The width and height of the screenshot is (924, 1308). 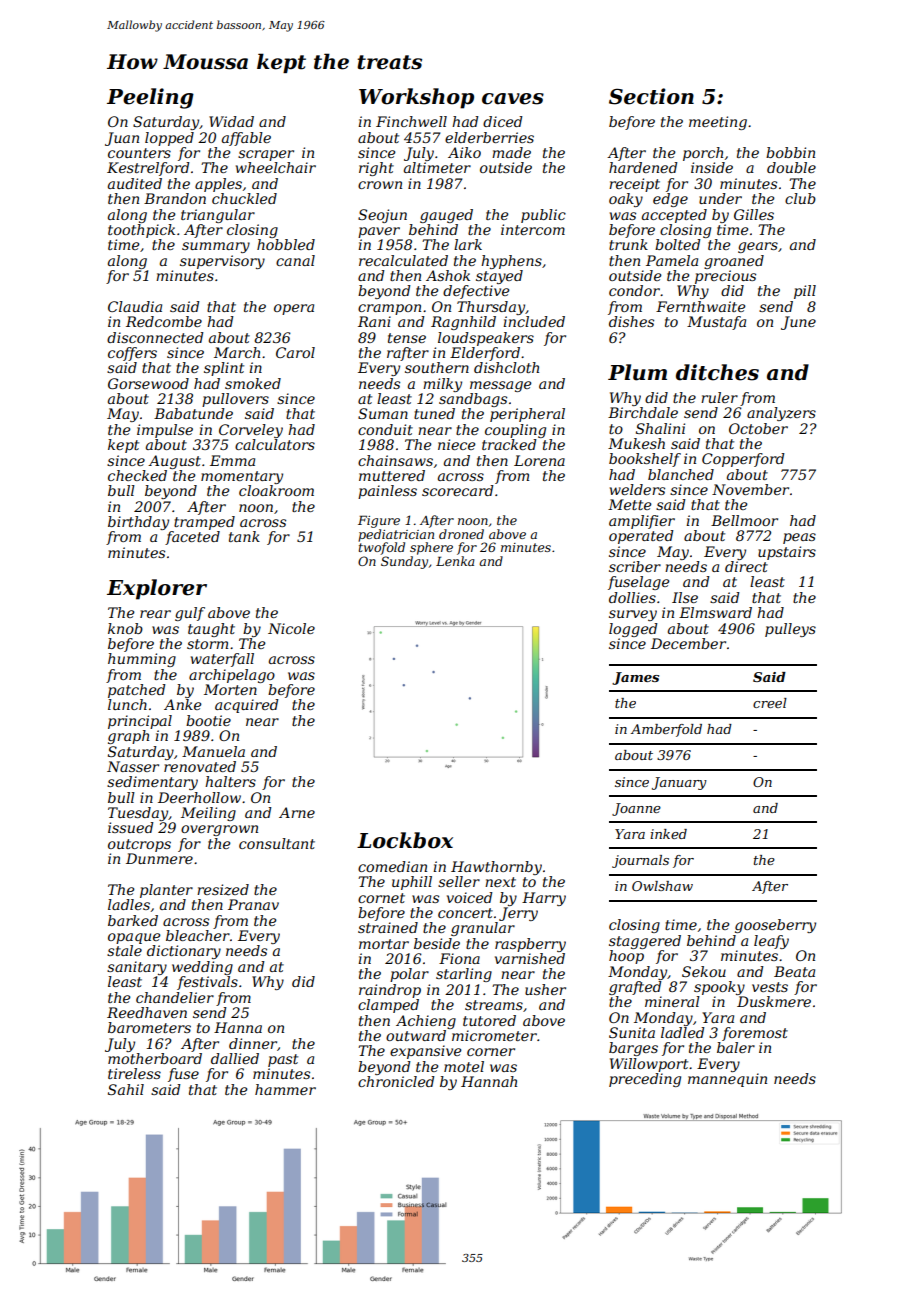 What do you see at coordinates (374, 321) in the screenshot?
I see `Rani` at bounding box center [374, 321].
